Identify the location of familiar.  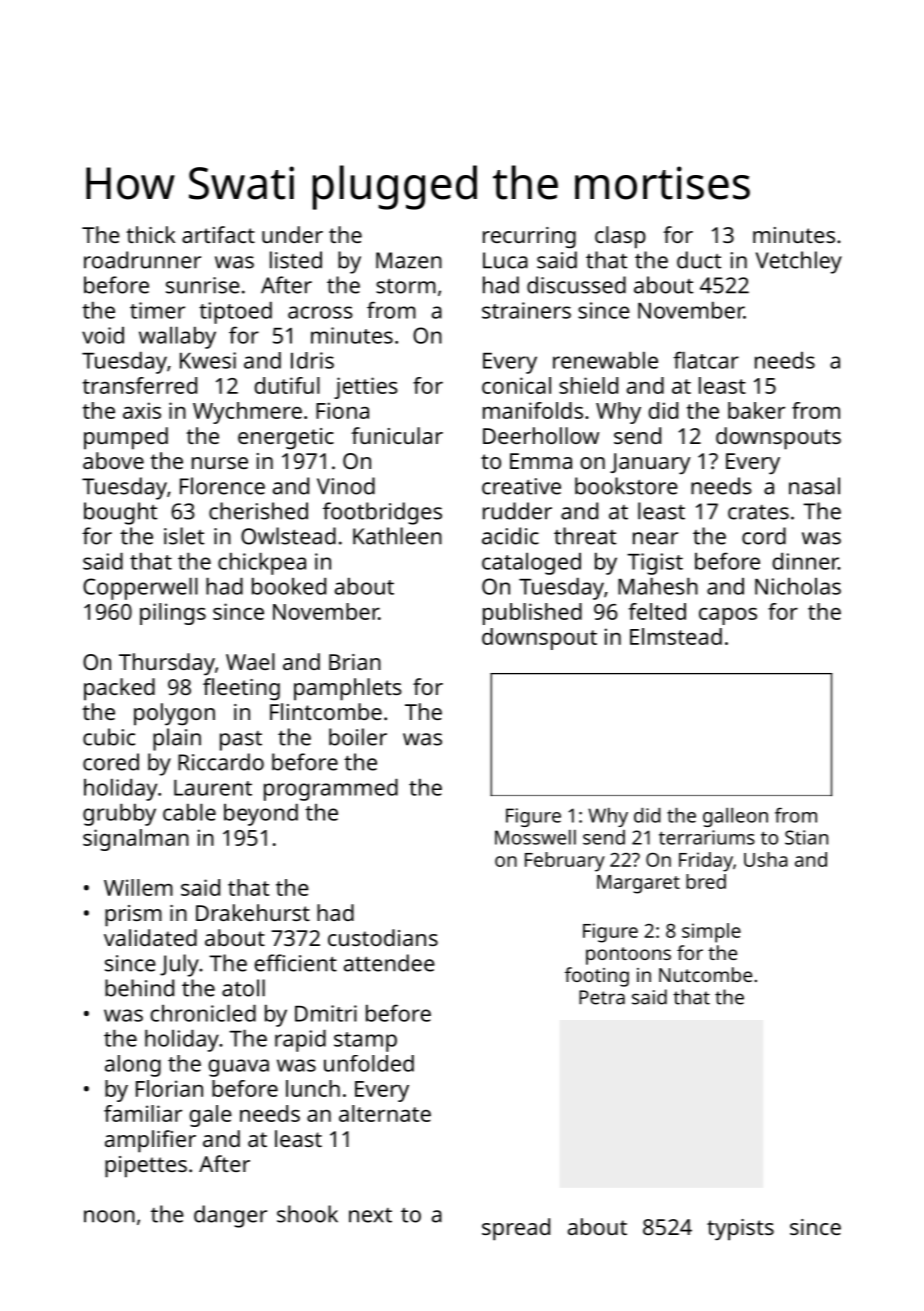
(143, 1113).
